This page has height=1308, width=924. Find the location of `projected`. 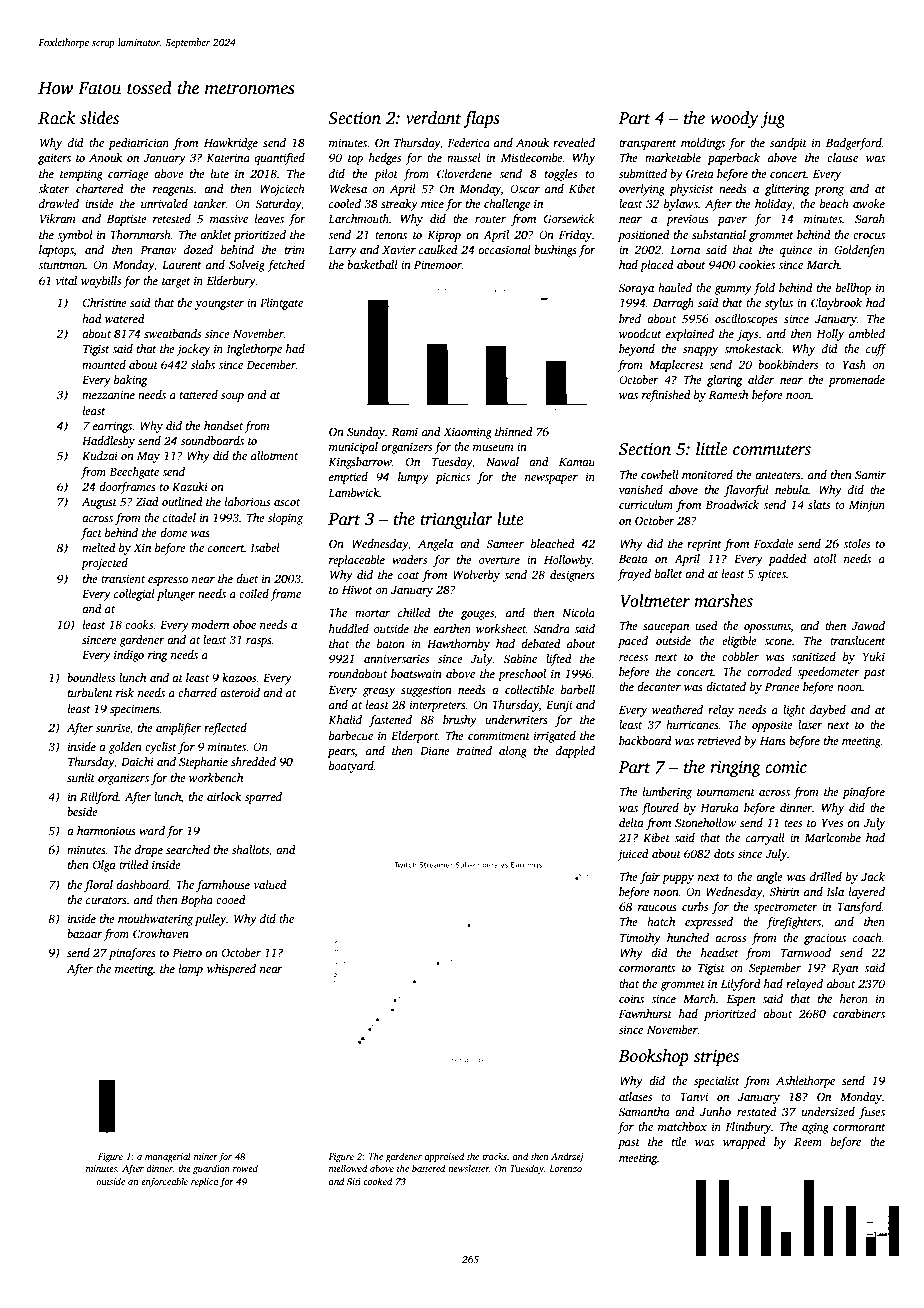

projected is located at coordinates (104, 564).
